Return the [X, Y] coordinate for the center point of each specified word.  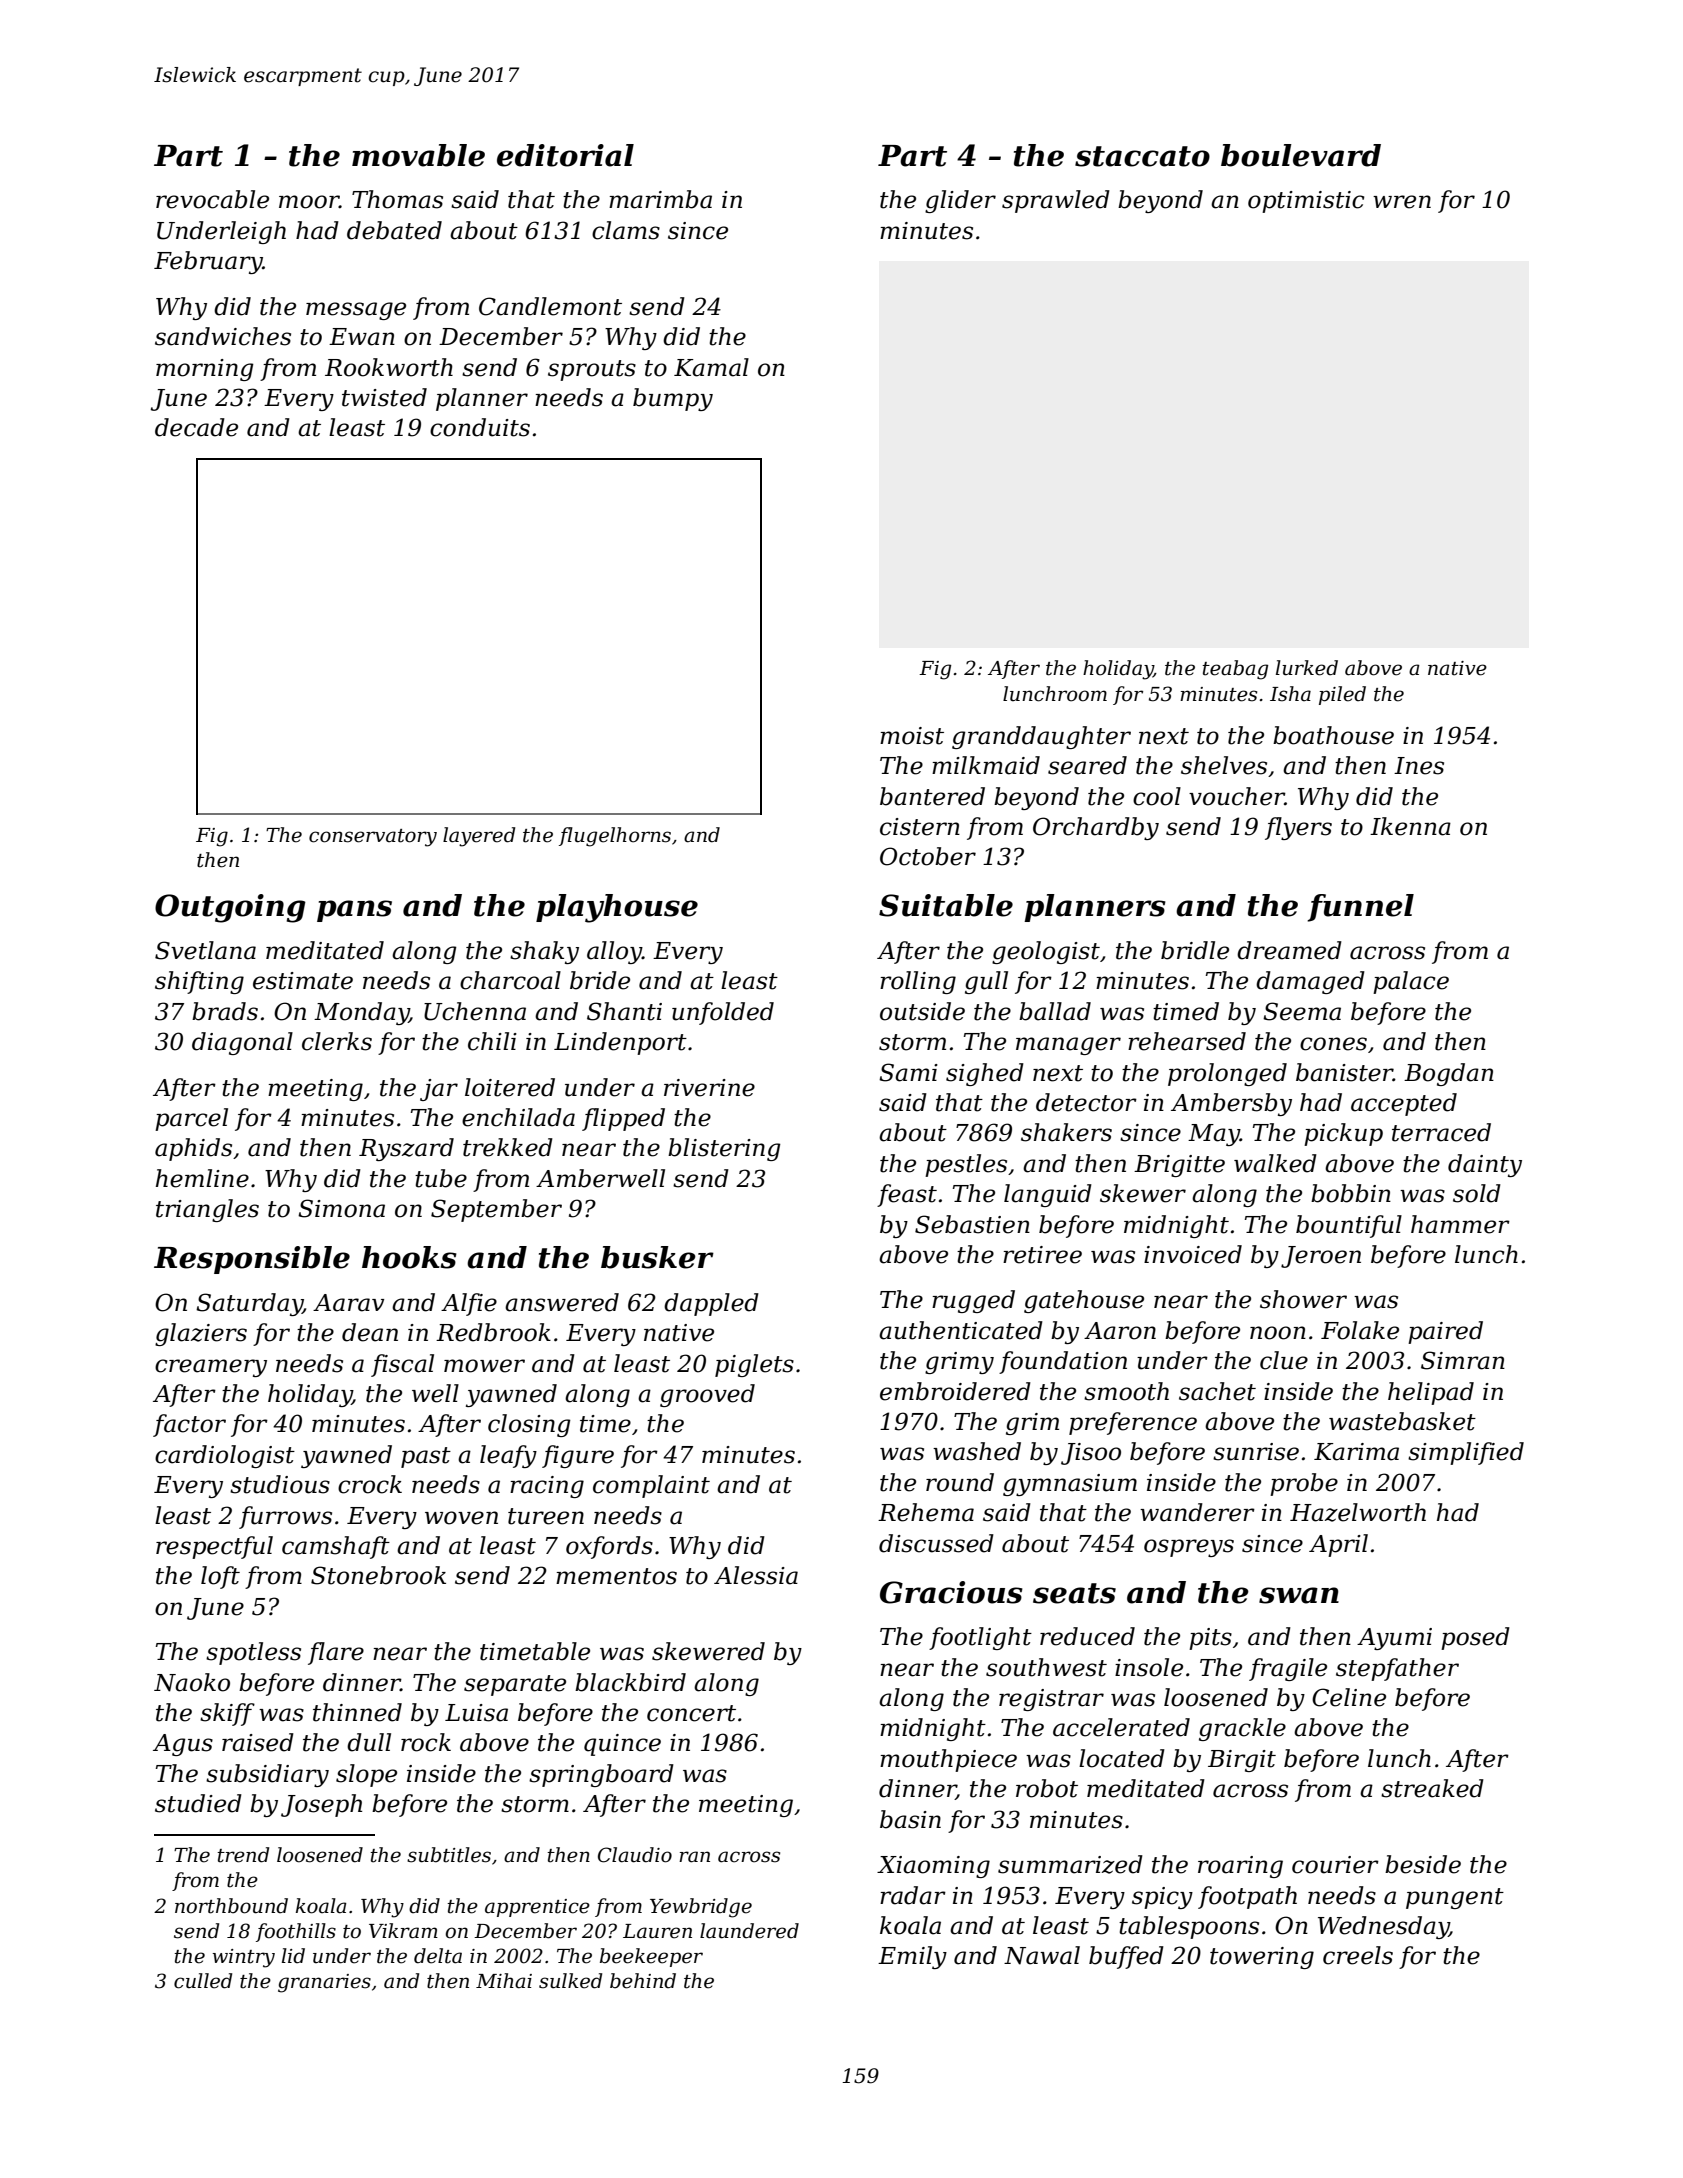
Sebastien [972, 1224]
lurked [1307, 668]
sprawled [1056, 201]
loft [220, 1577]
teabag [1235, 670]
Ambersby [1231, 1104]
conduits [480, 427]
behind [643, 1981]
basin [910, 1819]
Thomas [397, 199]
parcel [191, 1119]
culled [203, 1981]
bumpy [673, 399]
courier [1335, 1865]
